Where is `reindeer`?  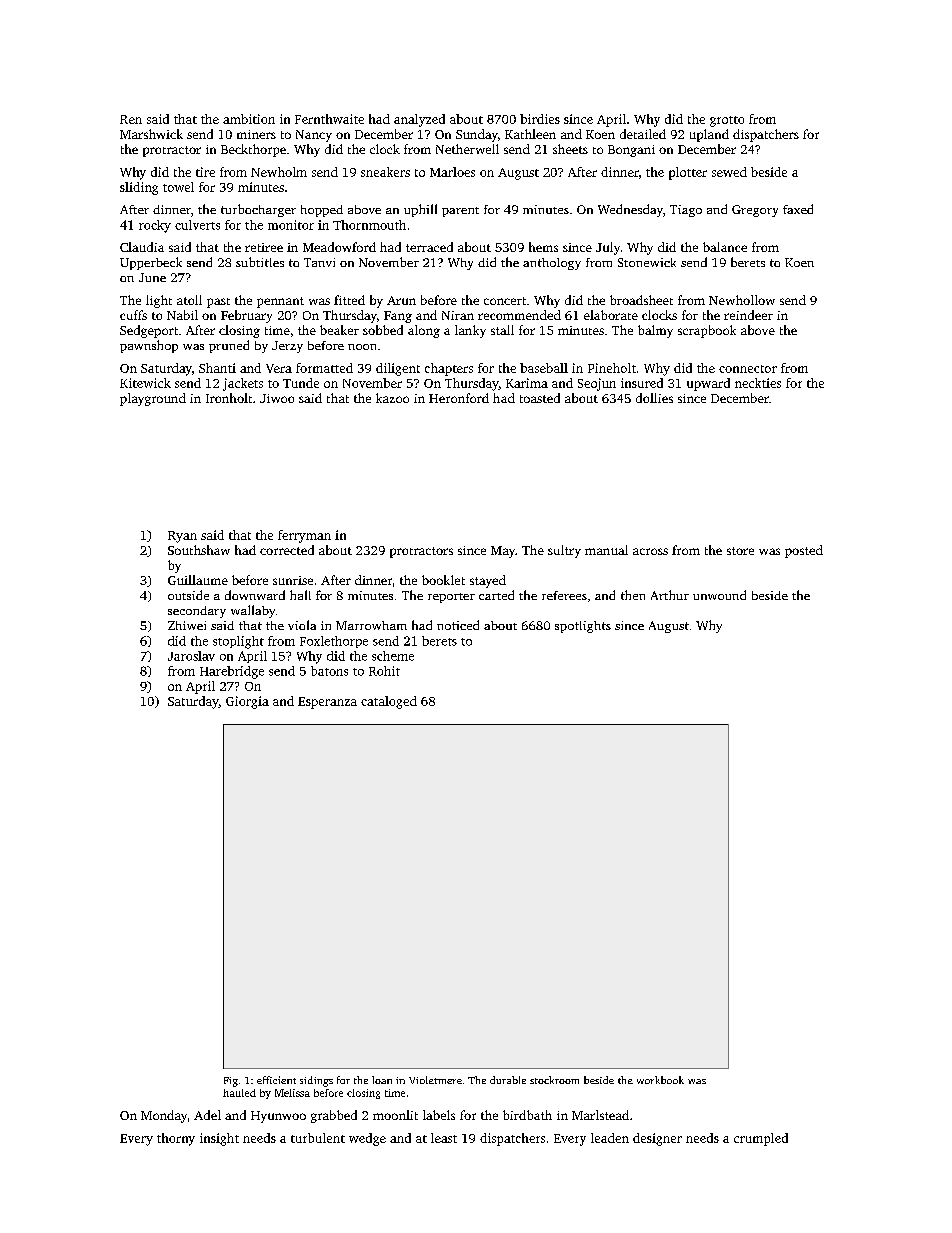 reindeer is located at coordinates (748, 315).
